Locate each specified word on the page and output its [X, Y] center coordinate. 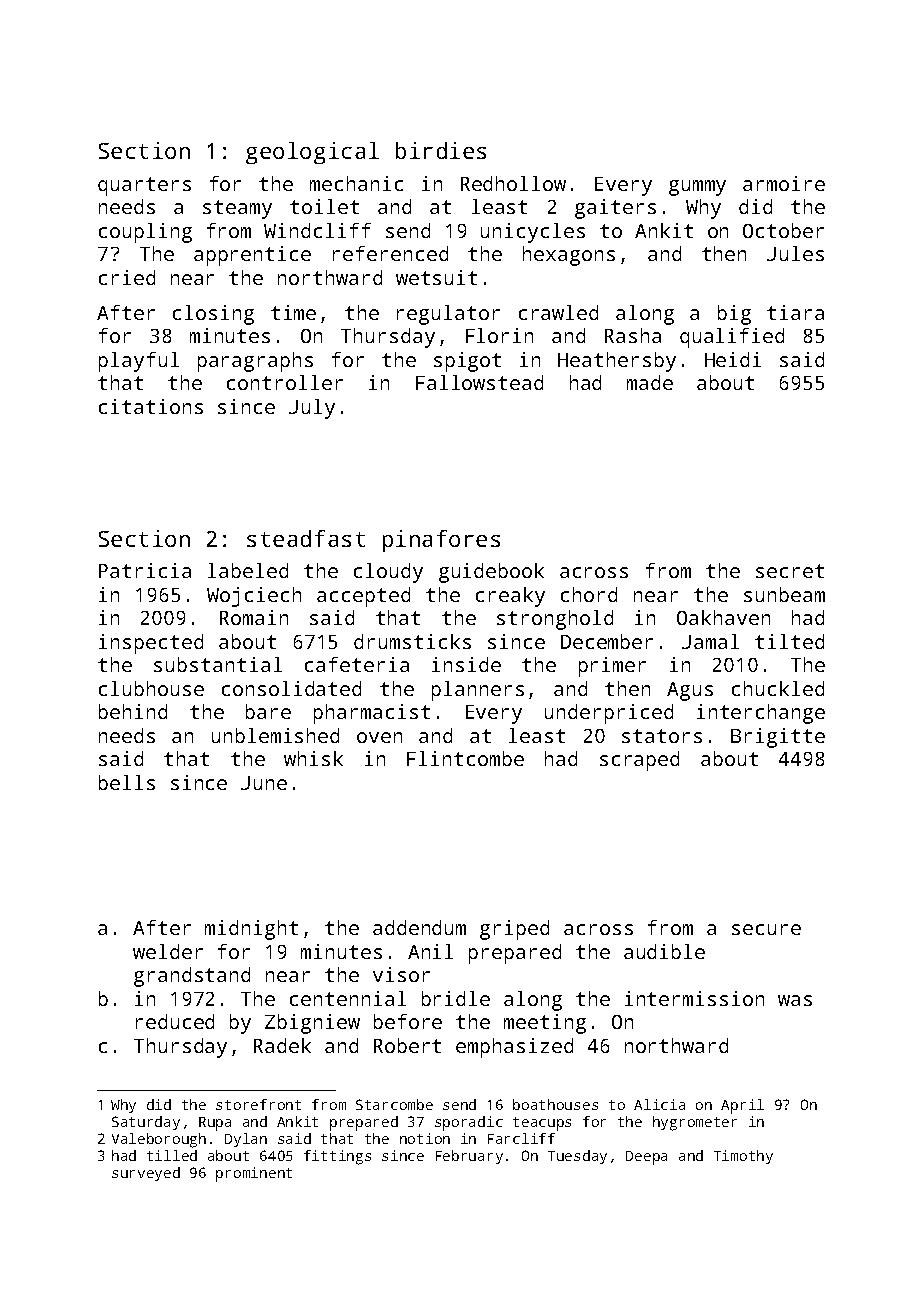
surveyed [146, 1174]
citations [151, 406]
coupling [145, 233]
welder [168, 951]
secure [766, 929]
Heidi [733, 359]
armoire [784, 183]
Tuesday [577, 1157]
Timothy [743, 1157]
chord [589, 594]
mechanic [356, 183]
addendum [419, 927]
